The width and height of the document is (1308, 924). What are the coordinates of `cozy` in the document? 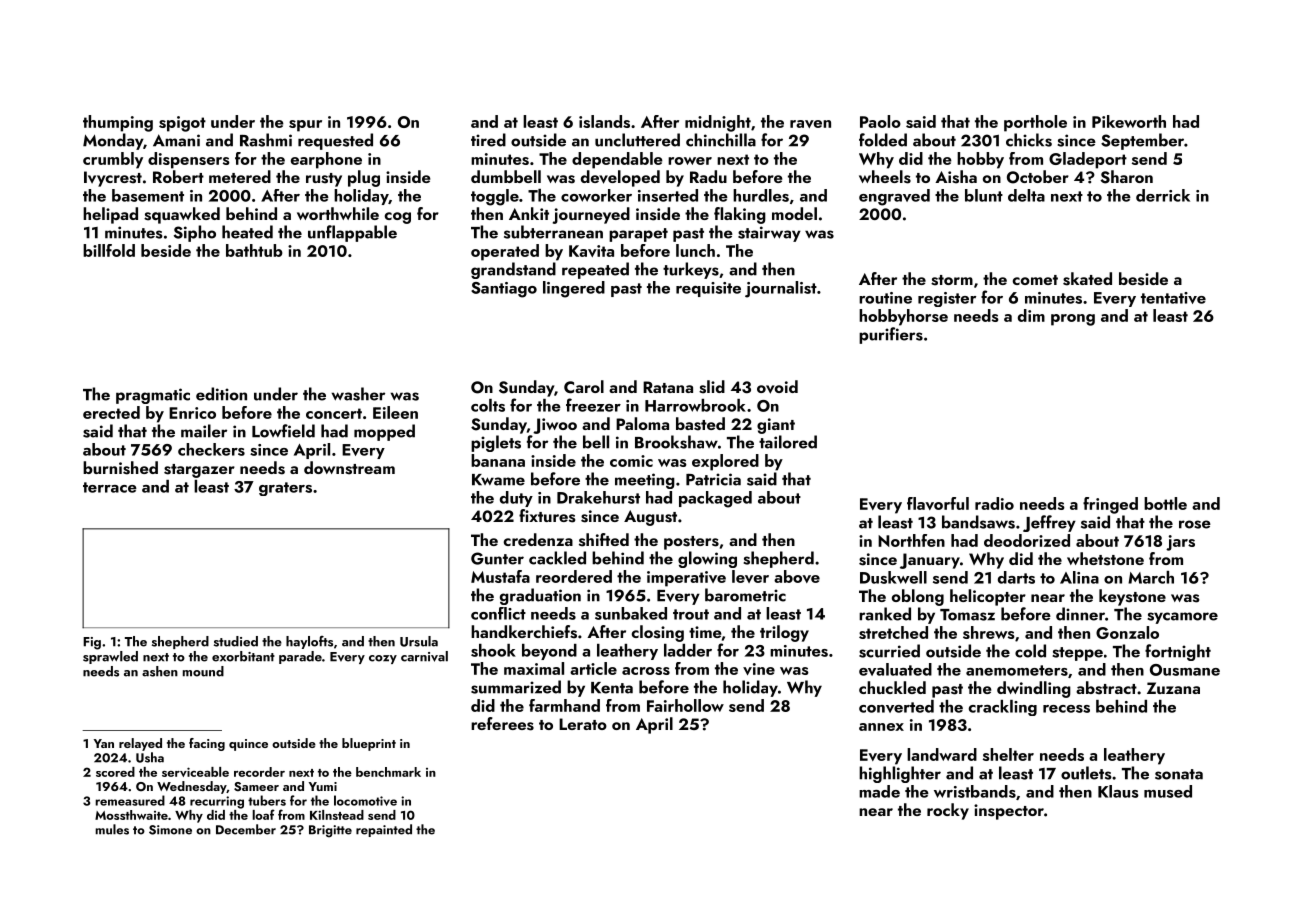 It's located at (383, 659).
